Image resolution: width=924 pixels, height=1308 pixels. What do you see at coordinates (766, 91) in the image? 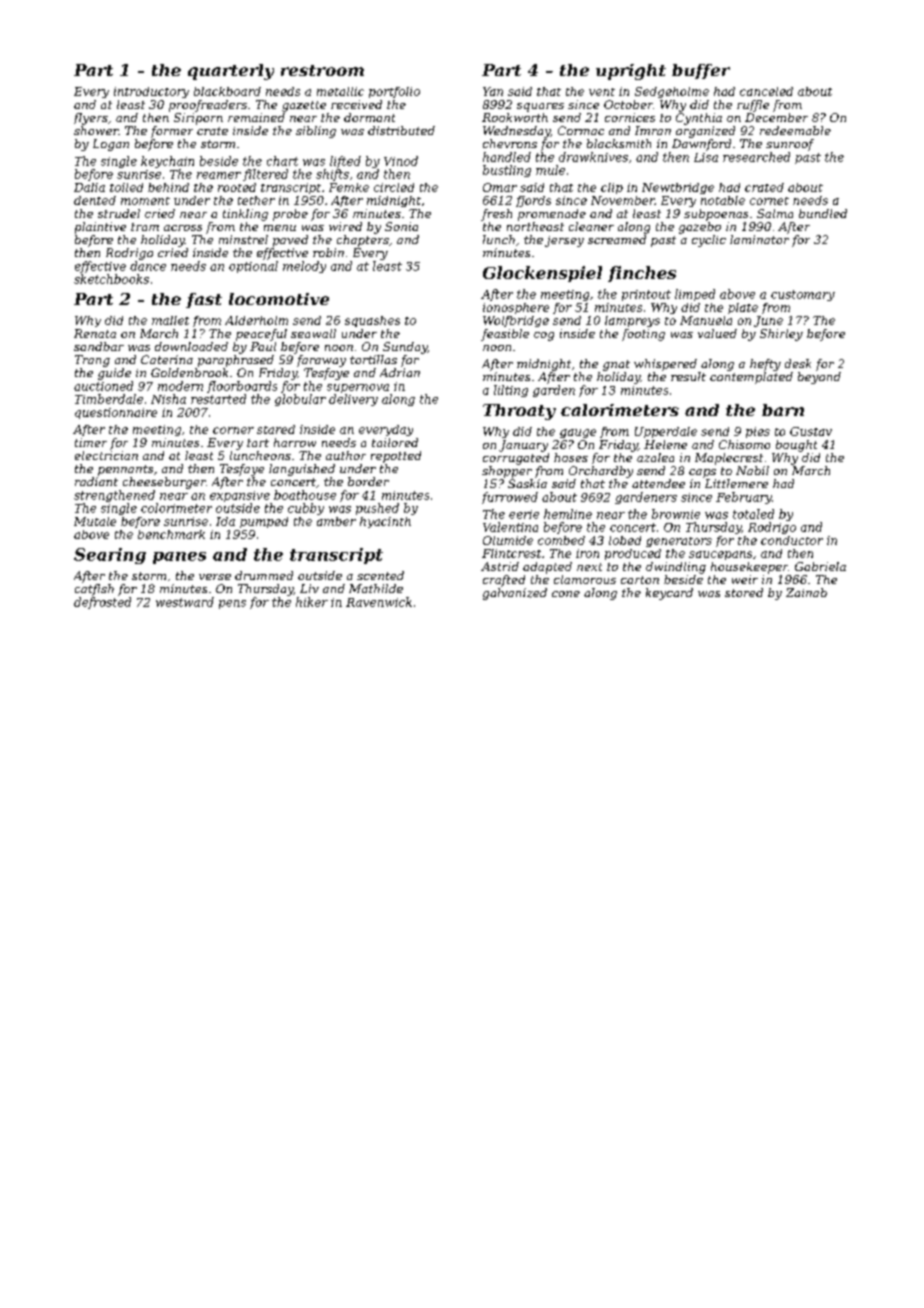
I see `canceled` at bounding box center [766, 91].
